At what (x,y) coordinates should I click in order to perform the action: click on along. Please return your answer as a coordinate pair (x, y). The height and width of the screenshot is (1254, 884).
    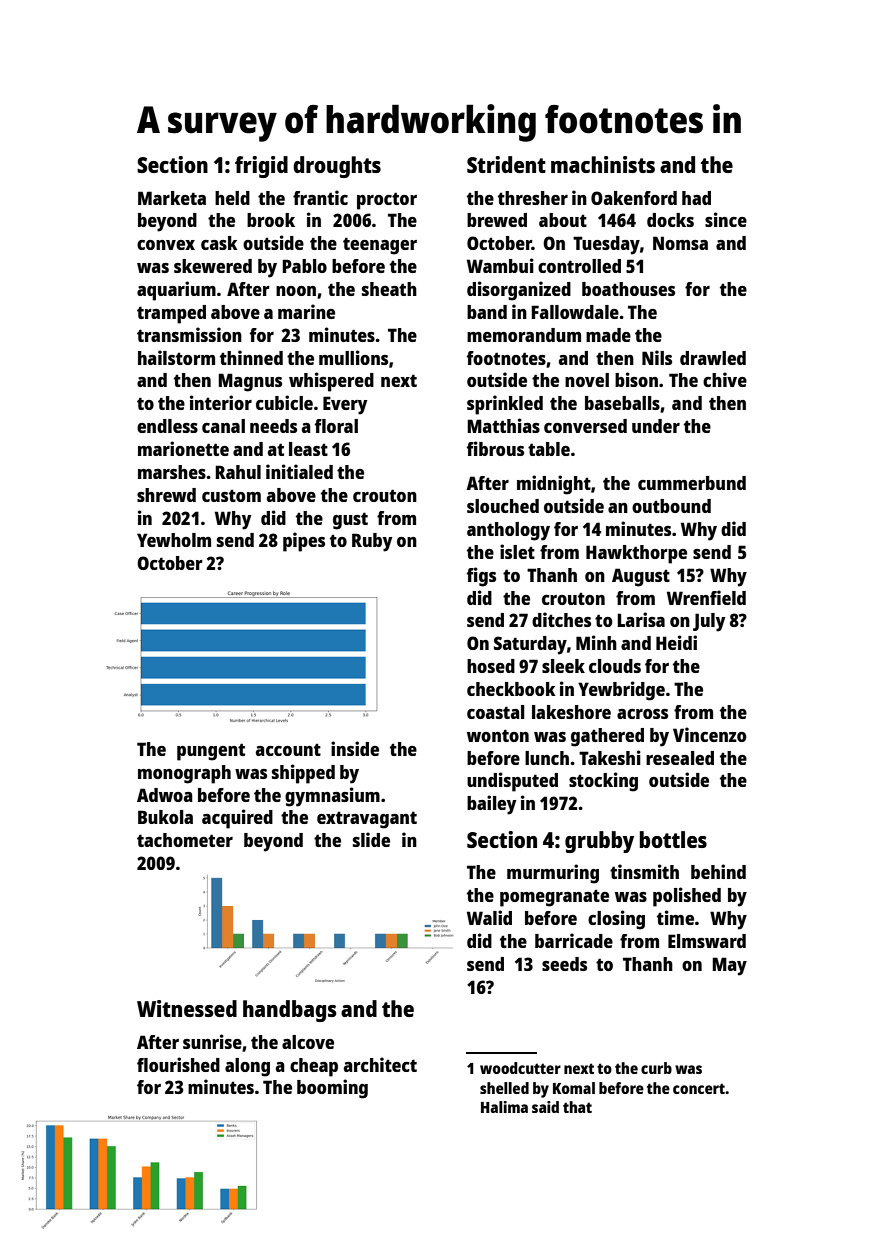
    Looking at the image, I should click on (247, 1067).
